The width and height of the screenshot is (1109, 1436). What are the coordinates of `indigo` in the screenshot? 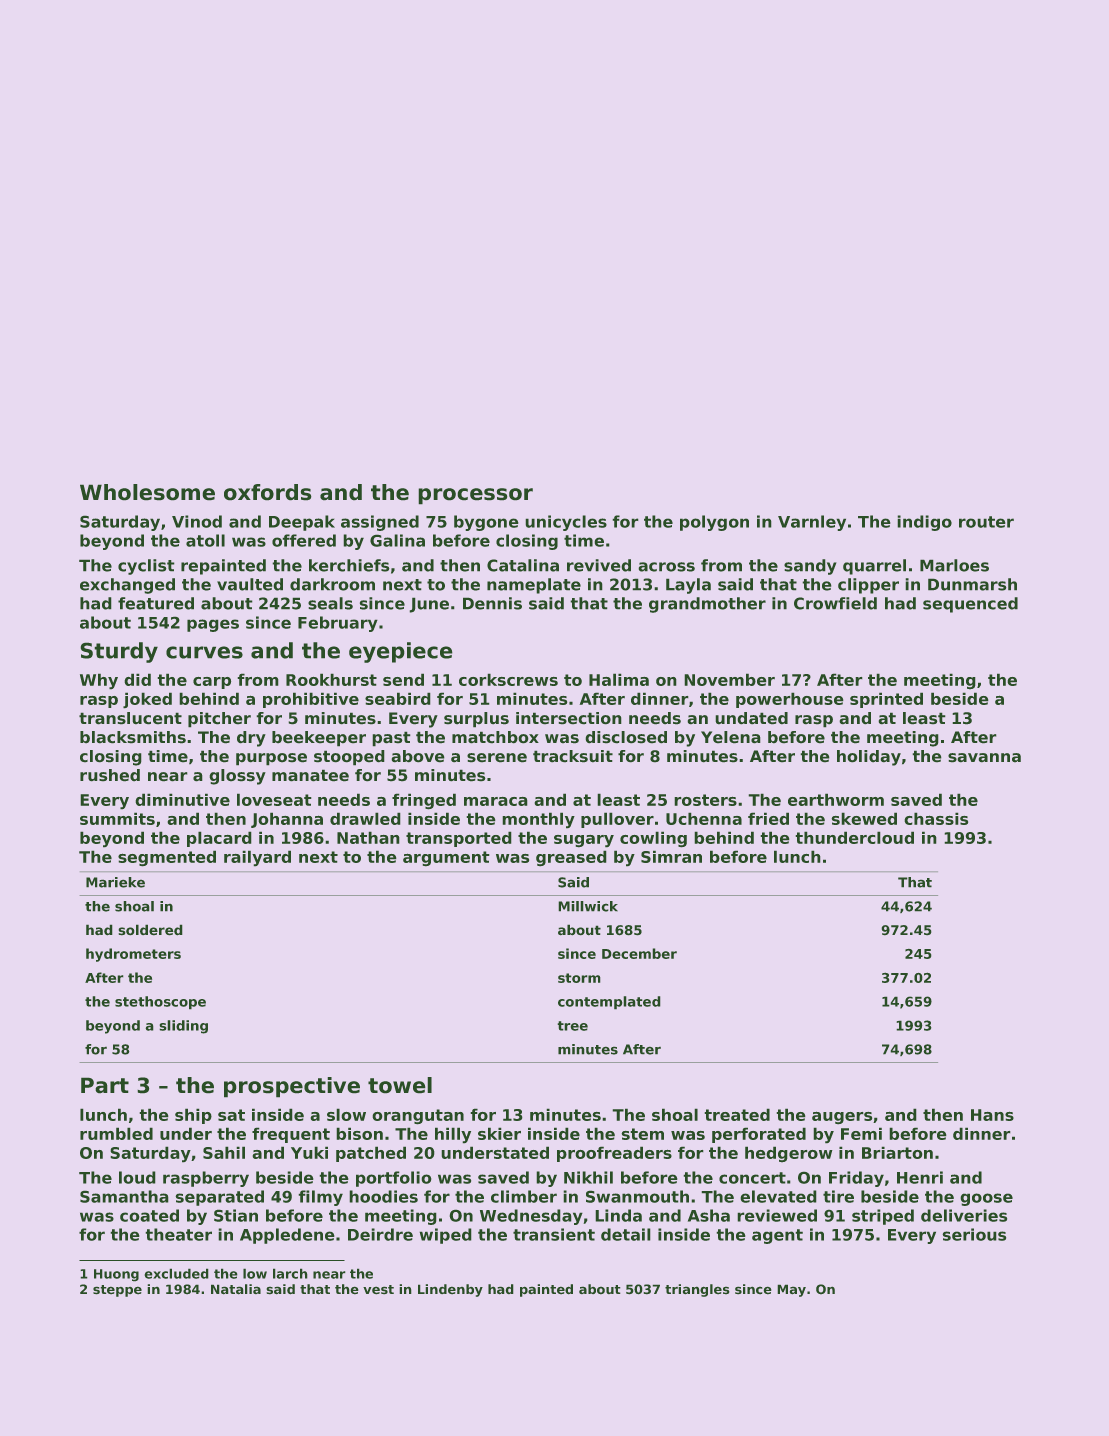 It's located at (925, 523).
